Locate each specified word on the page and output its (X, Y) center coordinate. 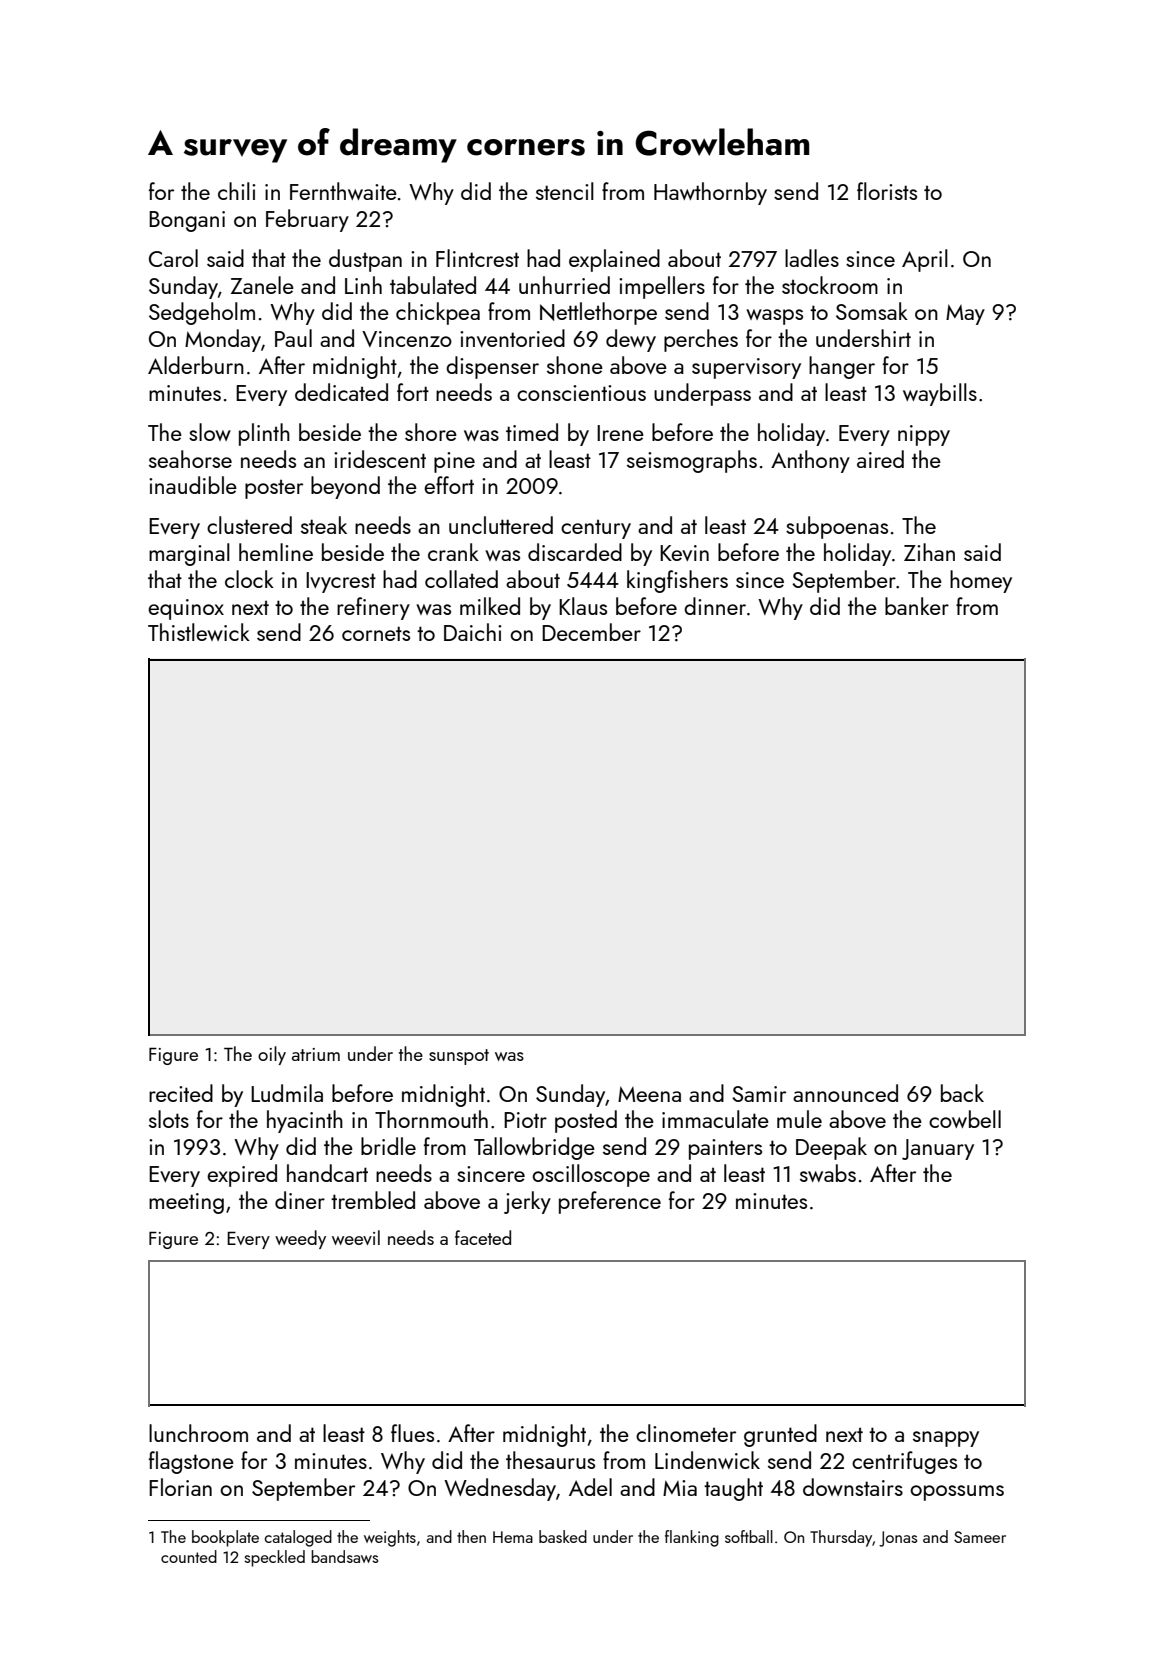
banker (917, 606)
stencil (565, 191)
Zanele (262, 285)
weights (390, 1538)
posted (586, 1121)
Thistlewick (199, 632)
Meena (649, 1094)
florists (887, 191)
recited (181, 1093)
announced (845, 1093)
